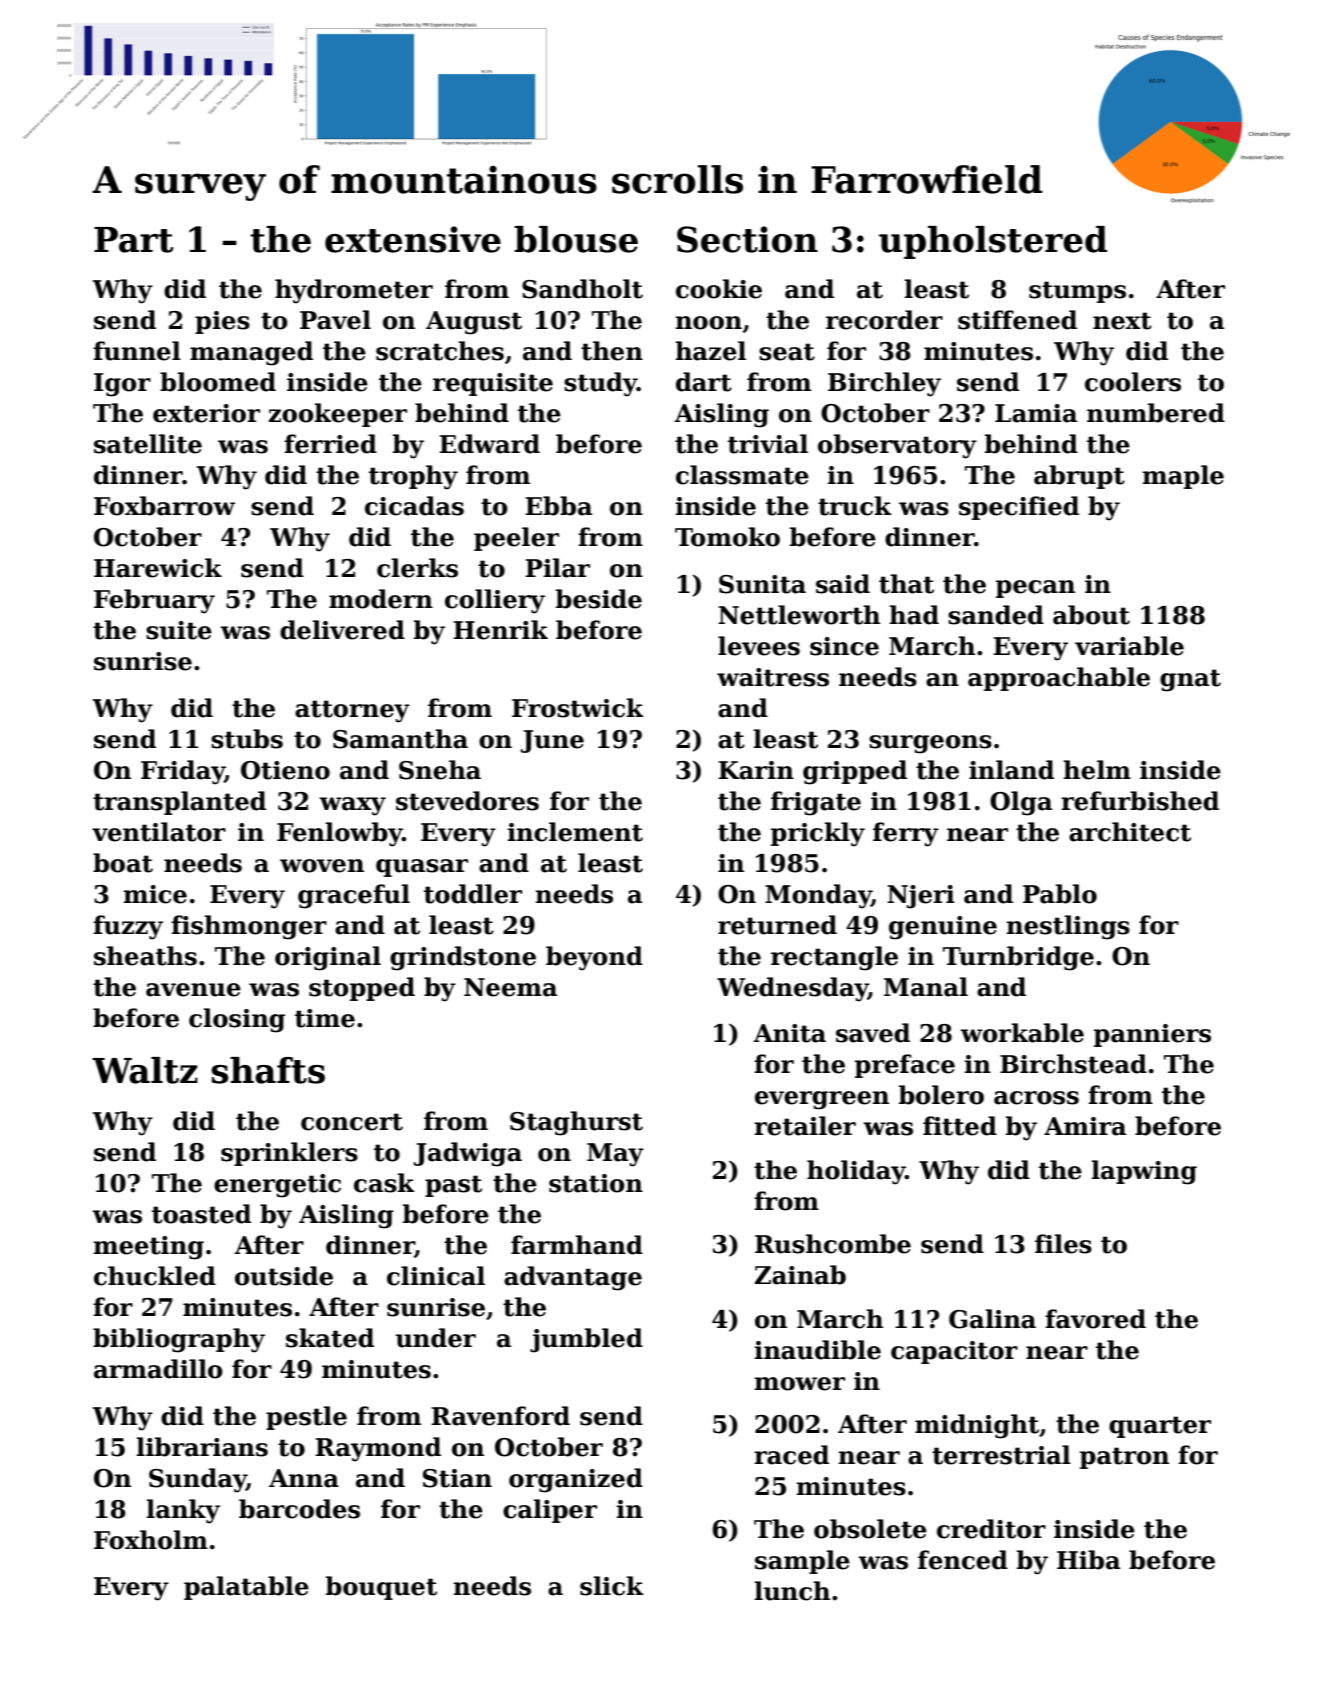  What do you see at coordinates (179, 630) in the page?
I see `suite` at bounding box center [179, 630].
